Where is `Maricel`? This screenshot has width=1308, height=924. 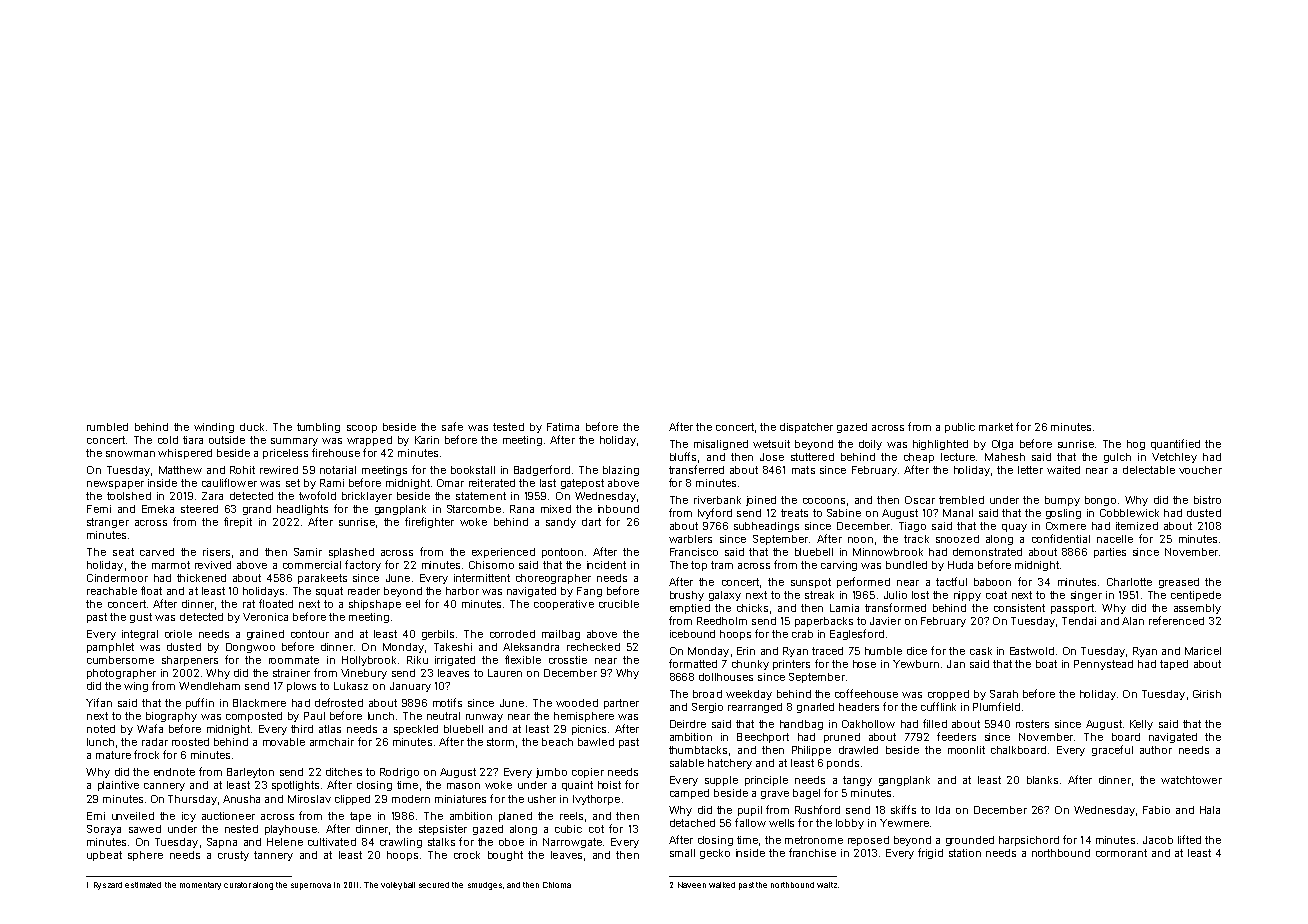 Maricel is located at coordinates (1203, 651).
